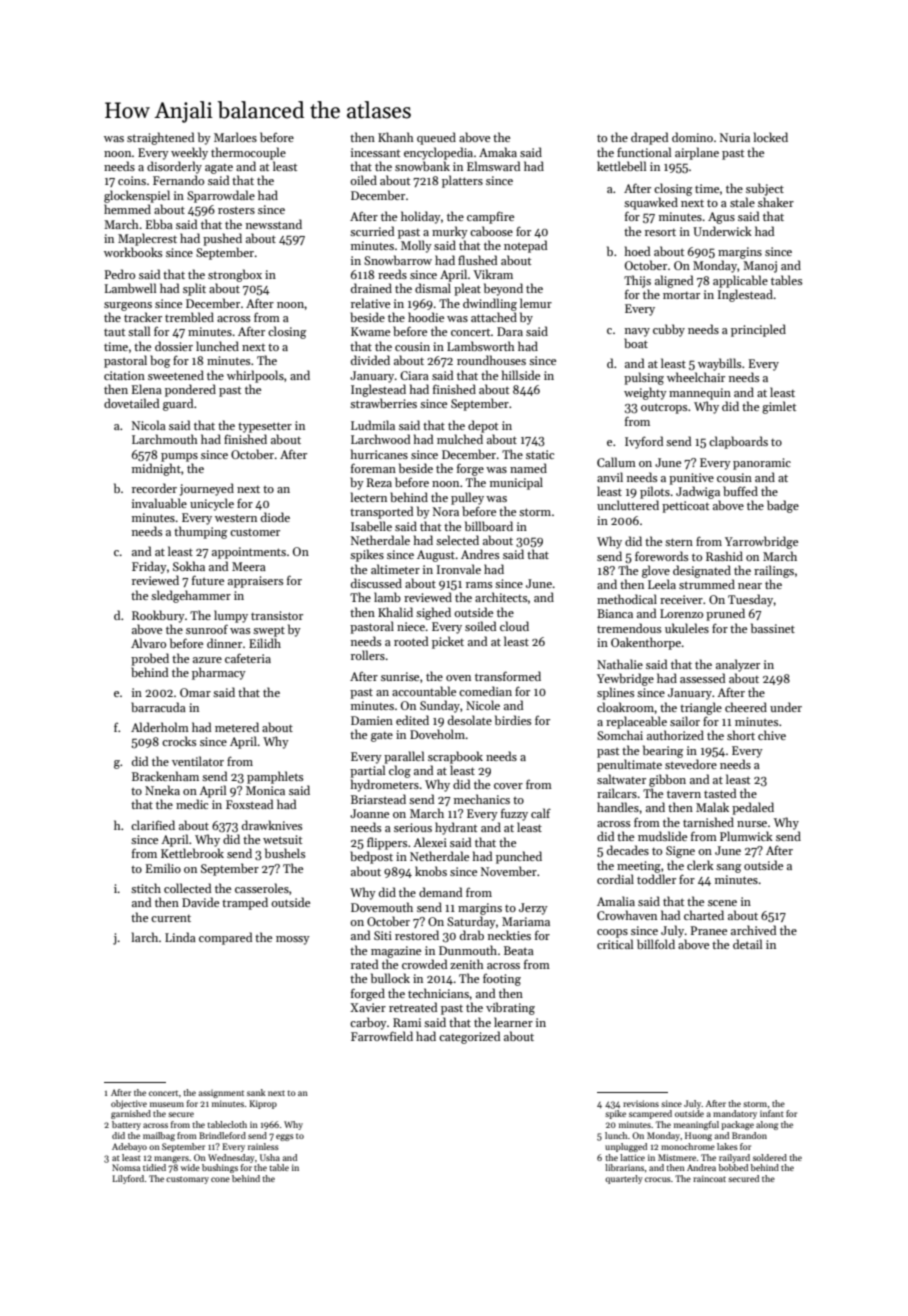 The height and width of the page is (1316, 908). Describe the element at coordinates (293, 940) in the page. I see `mossy` at that location.
